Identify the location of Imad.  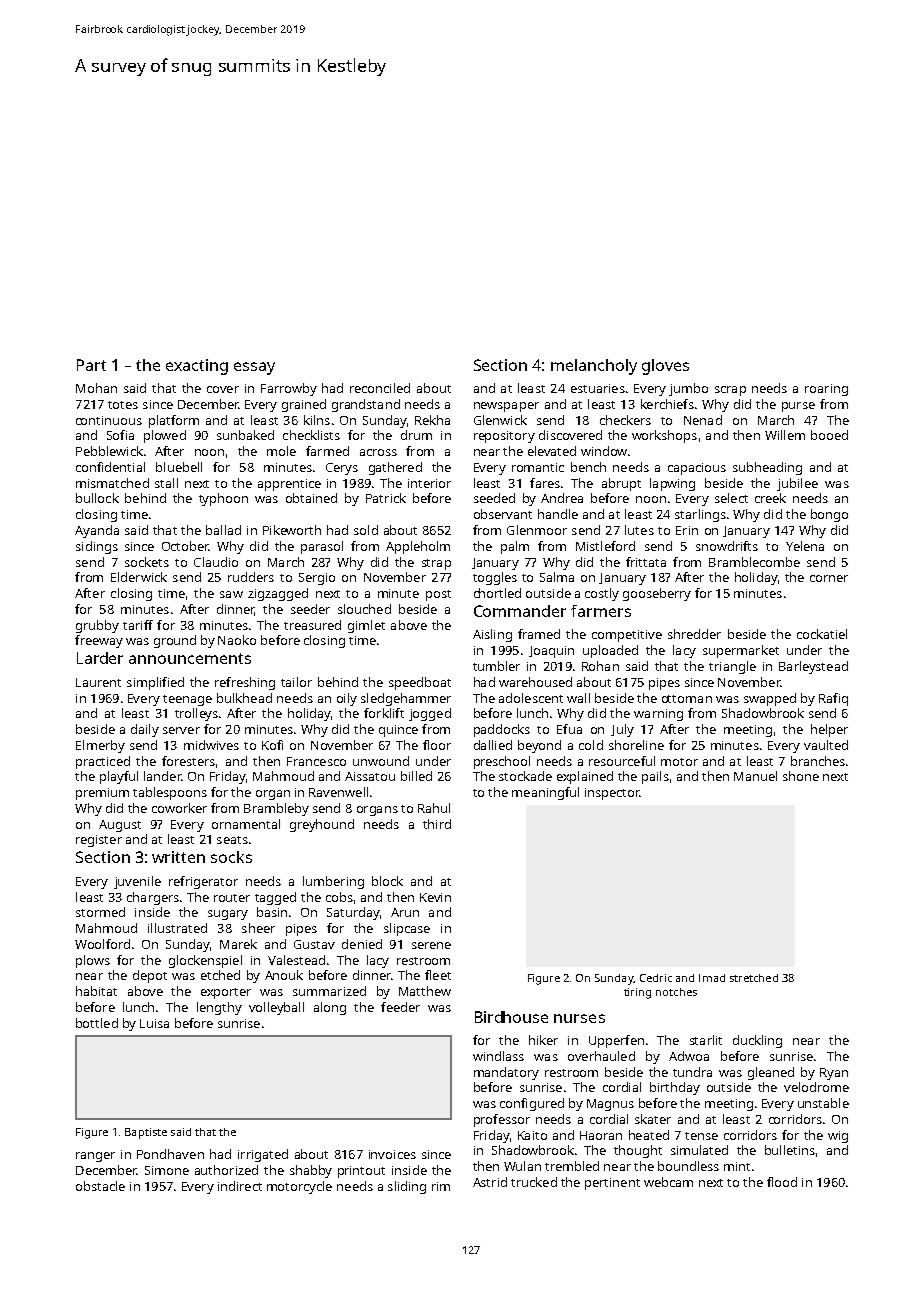
(712, 978).
